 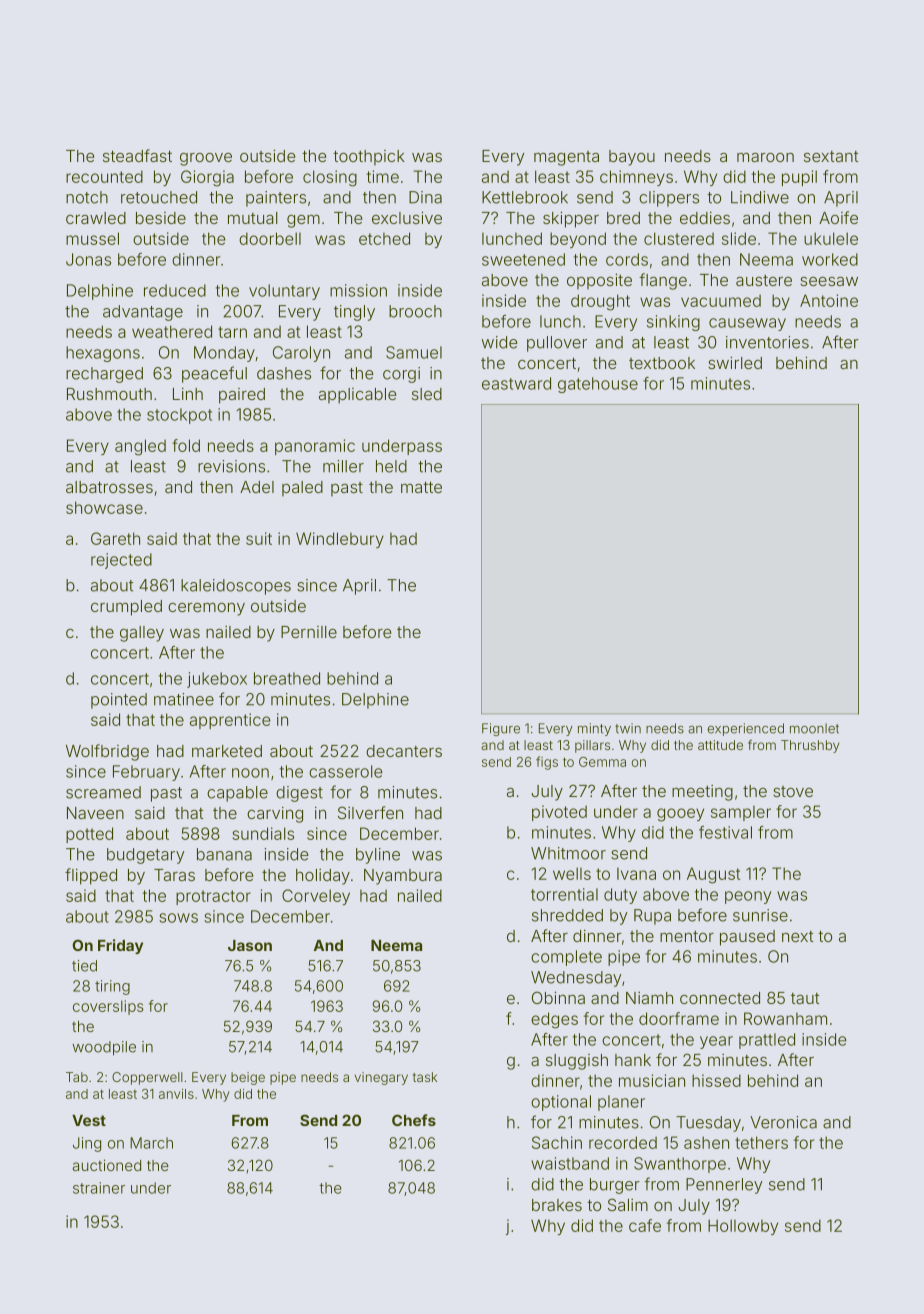 What do you see at coordinates (151, 1143) in the page?
I see `March` at bounding box center [151, 1143].
